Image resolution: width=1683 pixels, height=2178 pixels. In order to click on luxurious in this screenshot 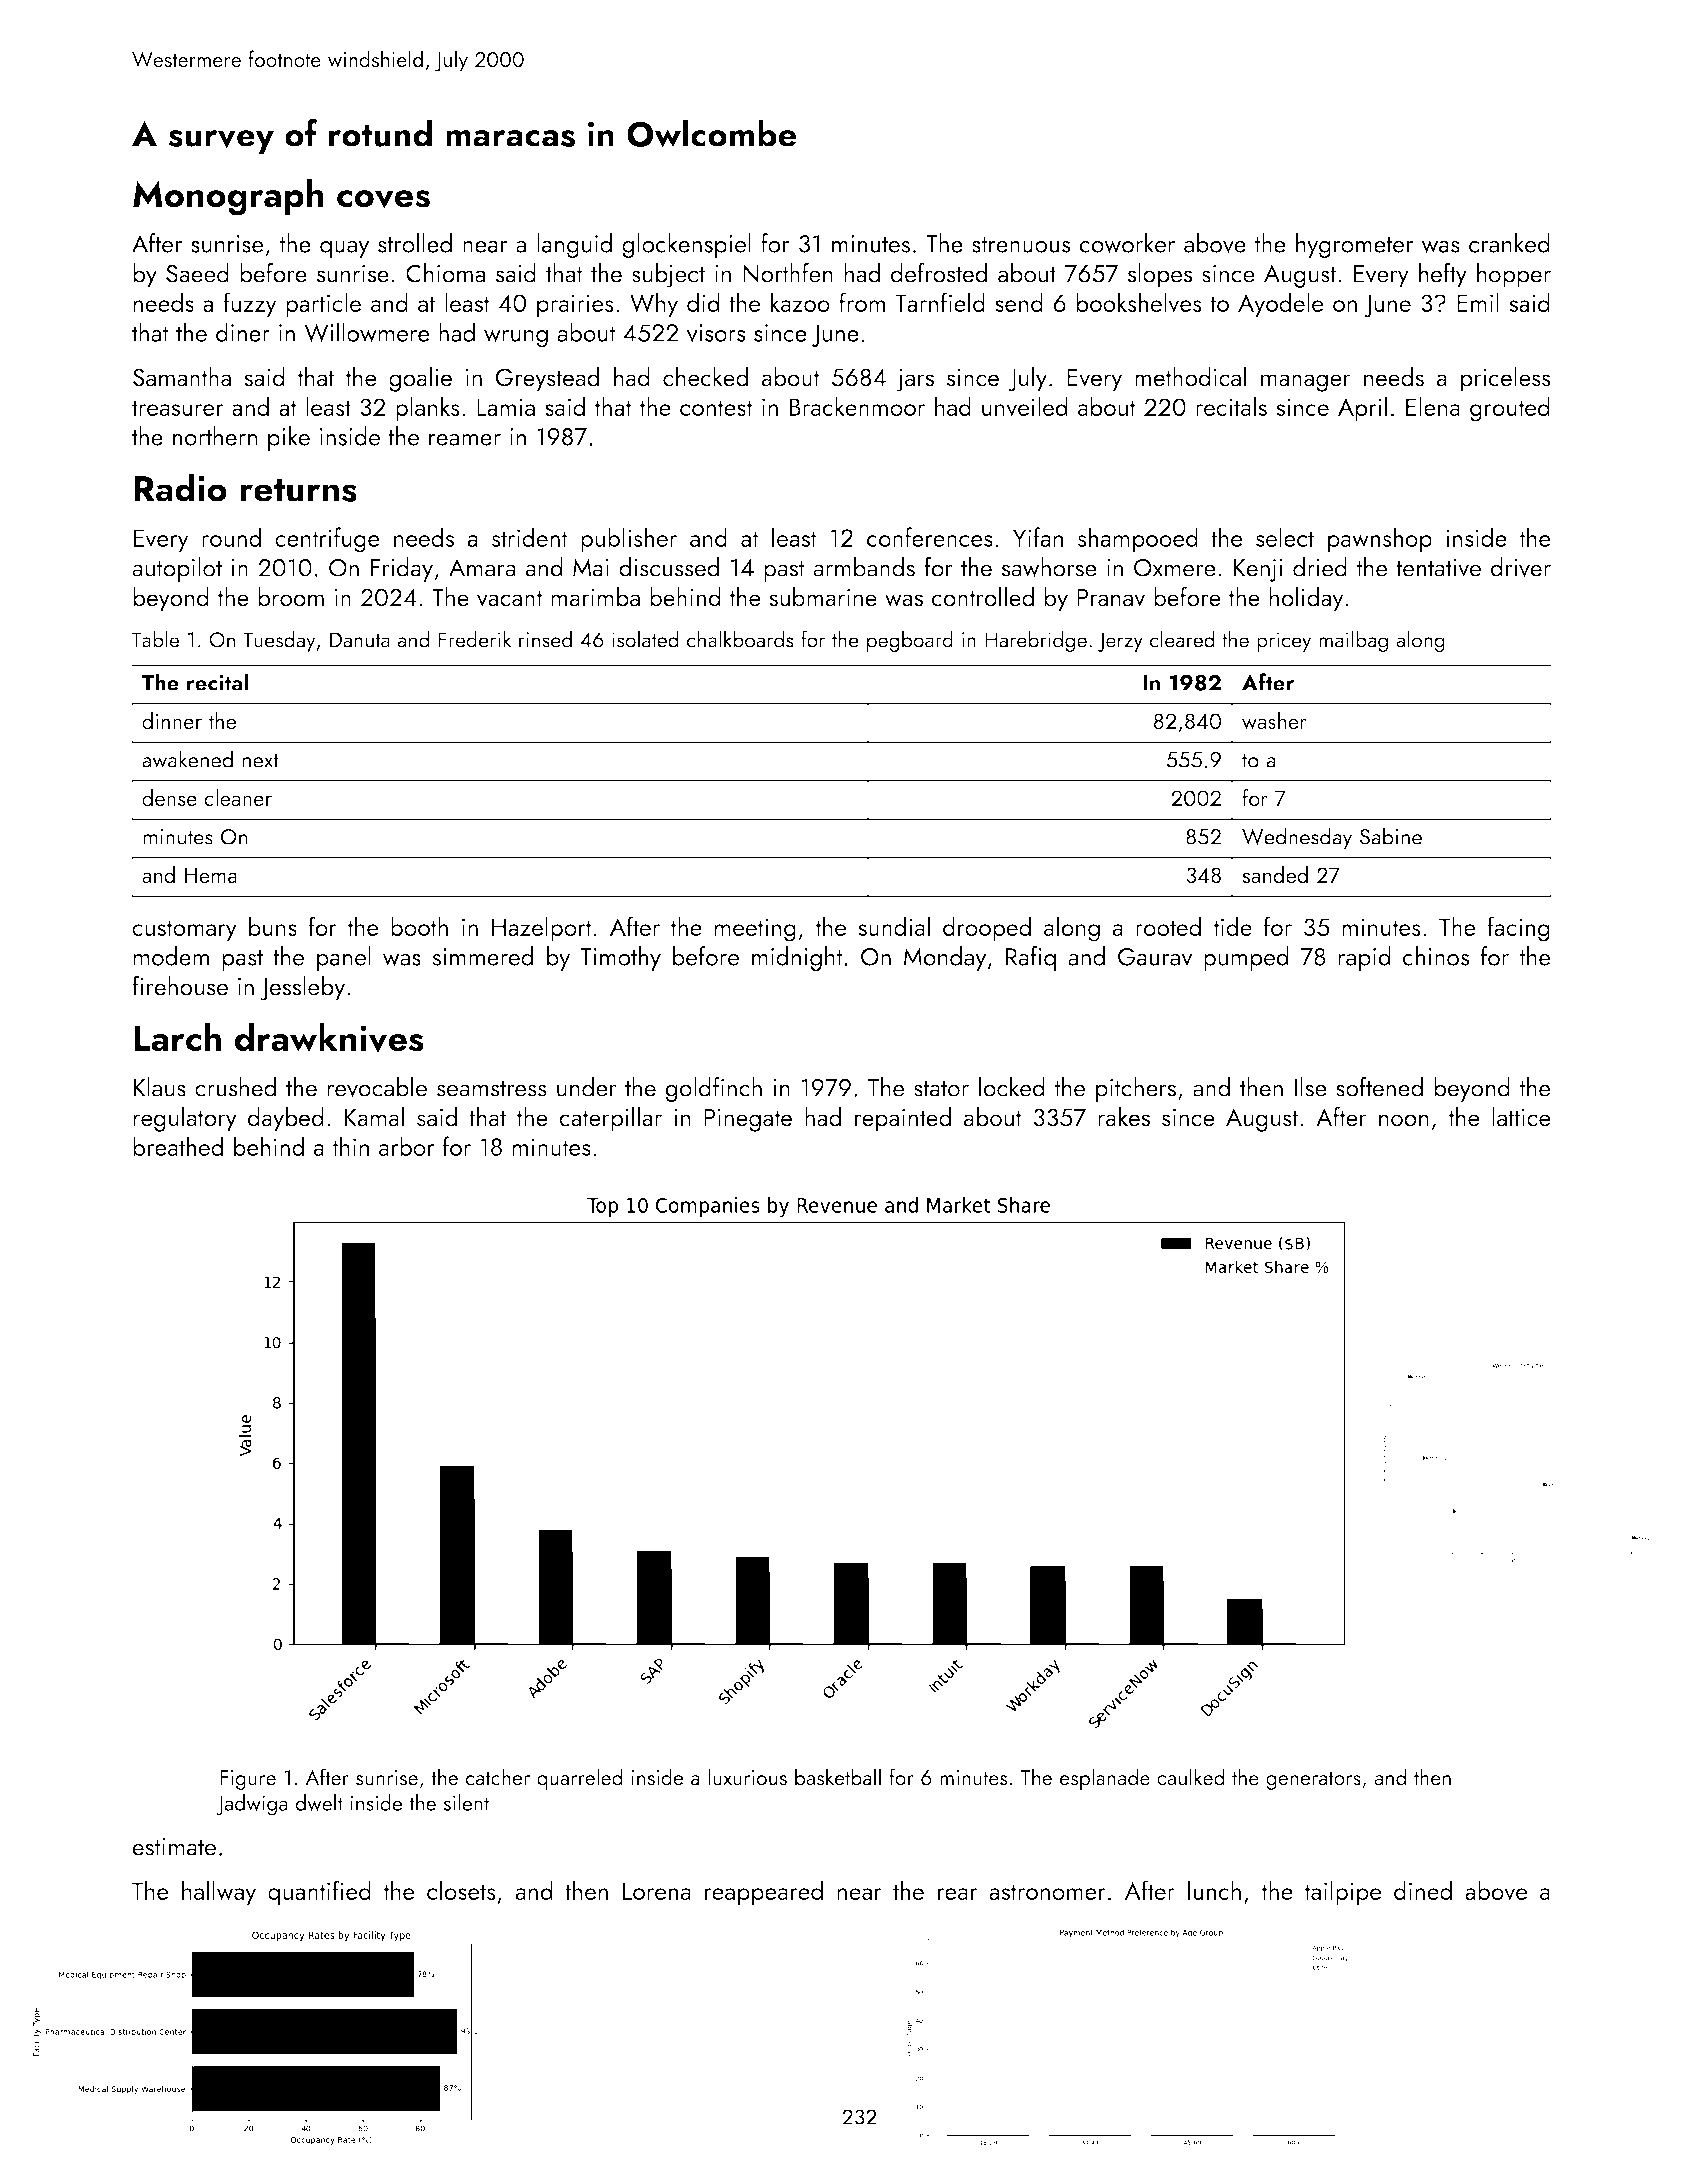, I will do `click(747, 1777)`.
